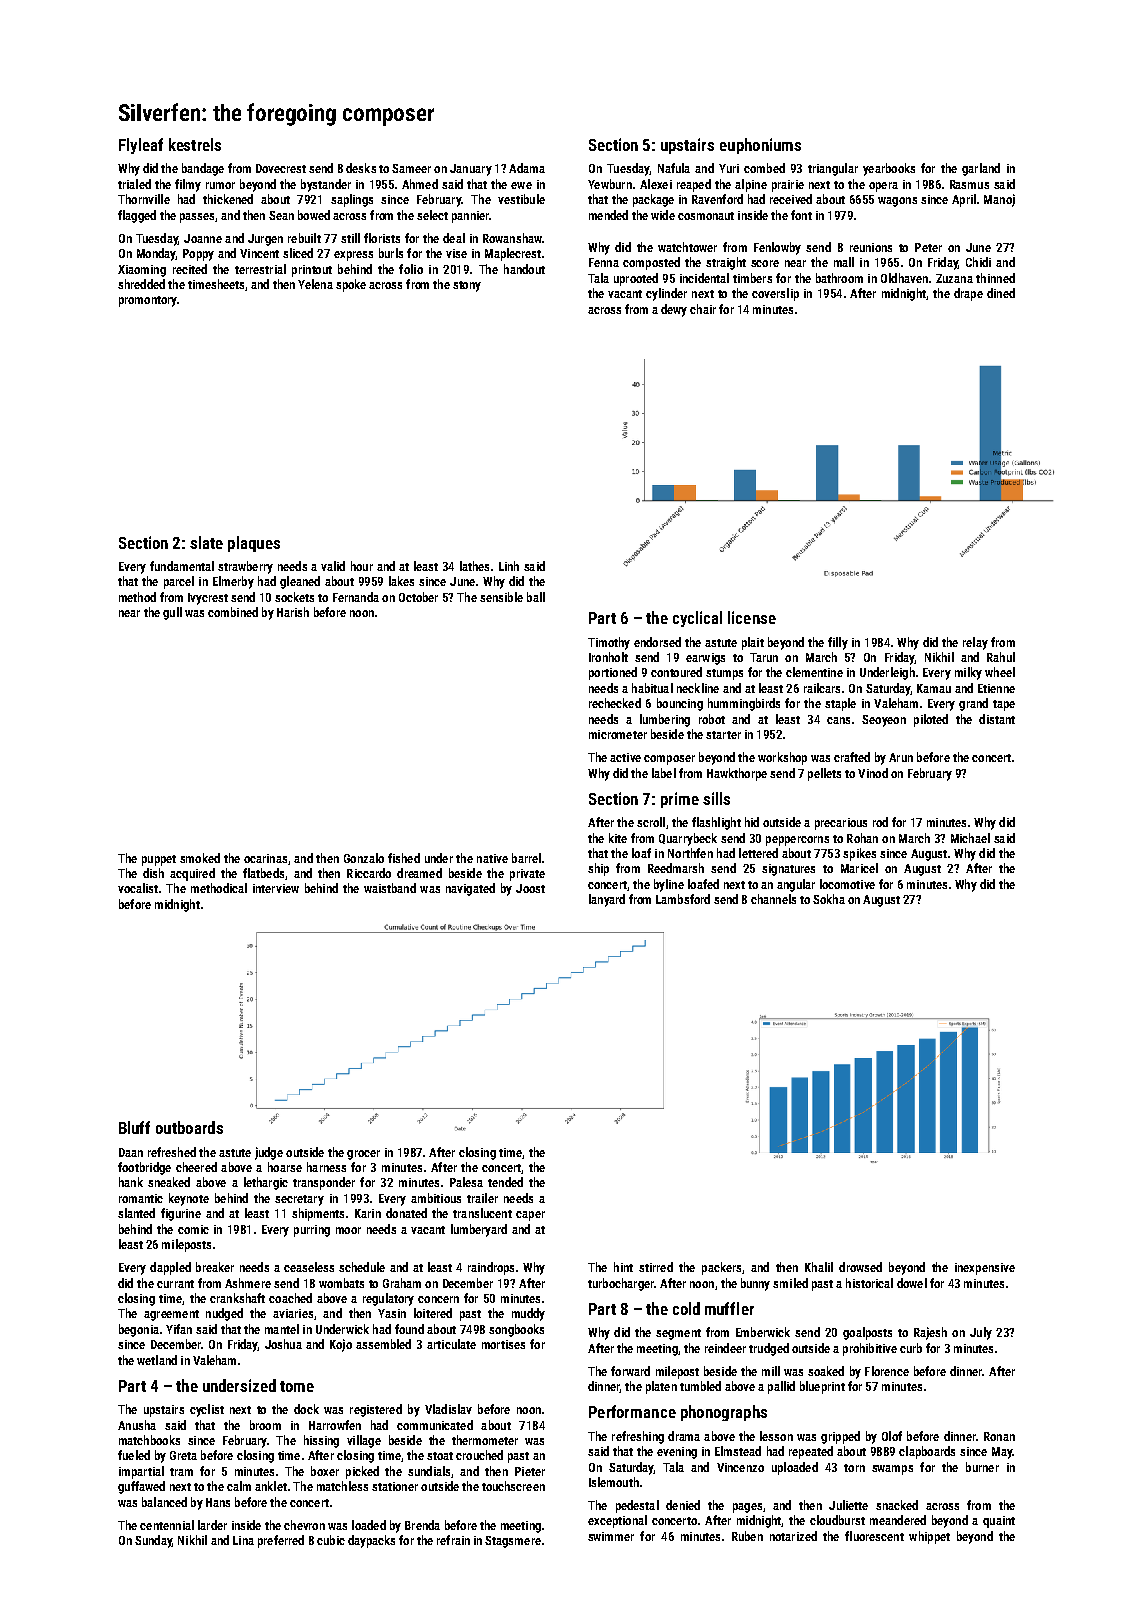  What do you see at coordinates (233, 612) in the document?
I see `combined` at bounding box center [233, 612].
